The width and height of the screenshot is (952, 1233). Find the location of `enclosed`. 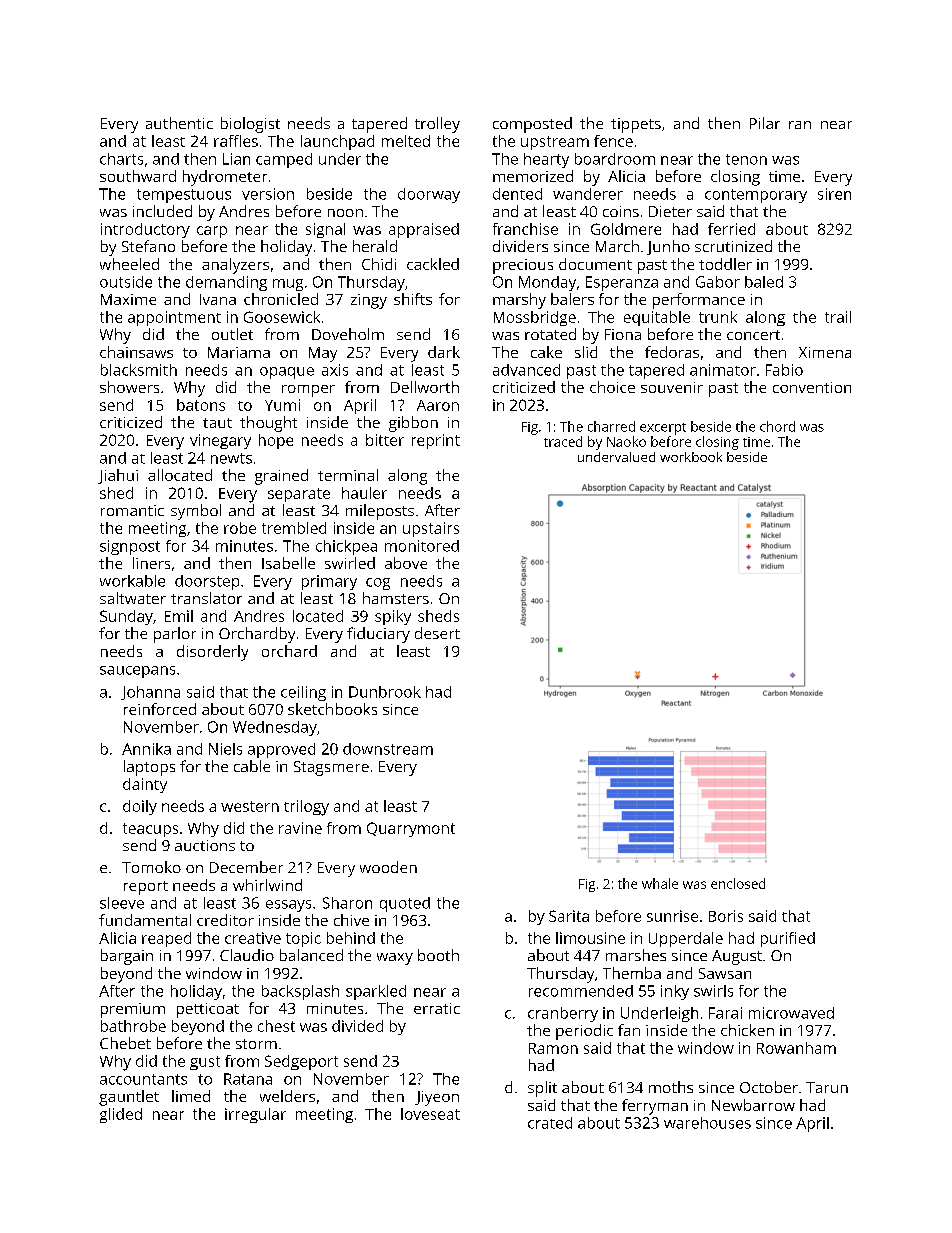

enclosed is located at coordinates (738, 883).
